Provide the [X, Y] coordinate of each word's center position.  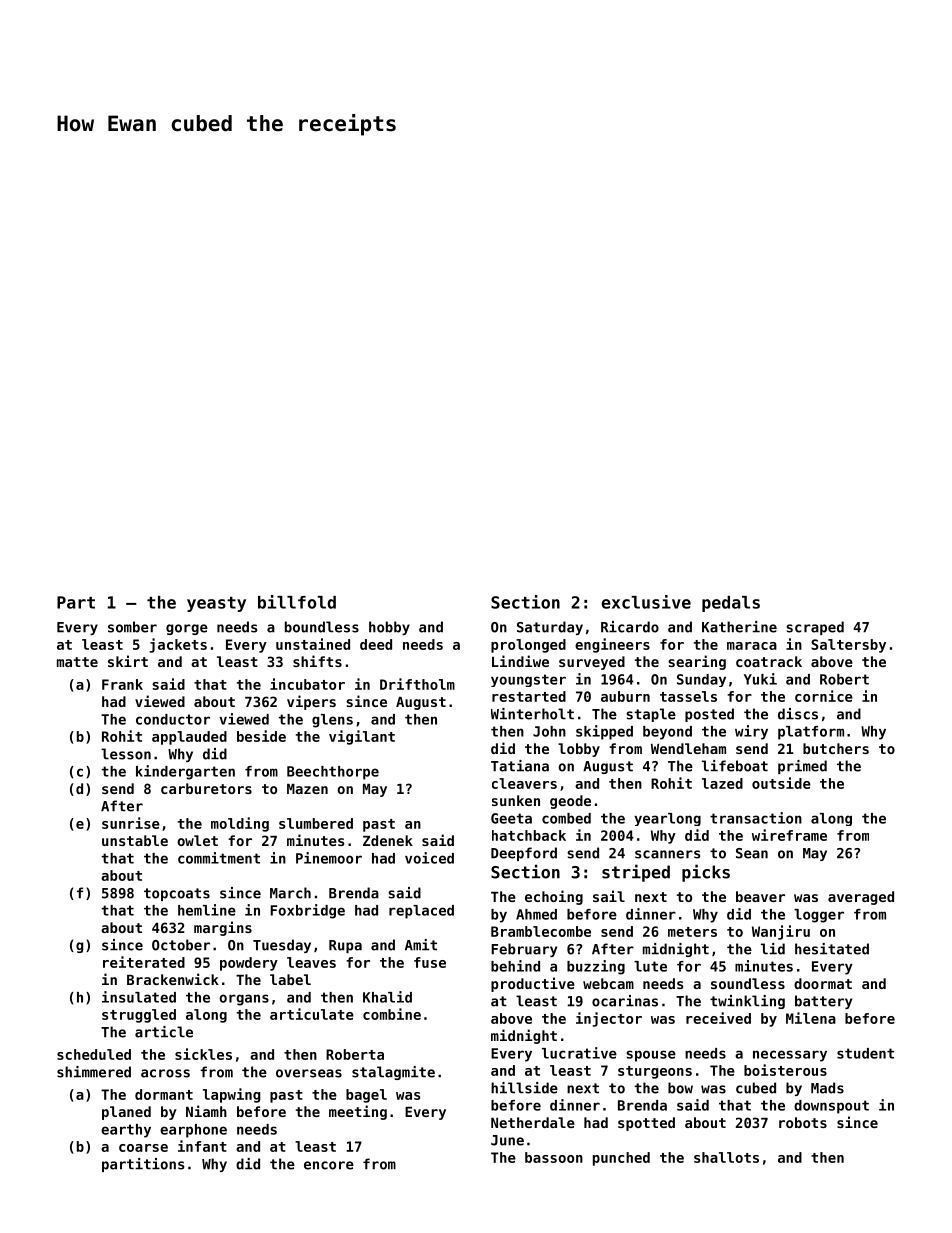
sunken [516, 800]
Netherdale [533, 1122]
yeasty [216, 604]
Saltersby [848, 646]
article [164, 1032]
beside [261, 736]
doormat [823, 983]
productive [533, 984]
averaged [861, 898]
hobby [389, 628]
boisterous [785, 1070]
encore [329, 1165]
